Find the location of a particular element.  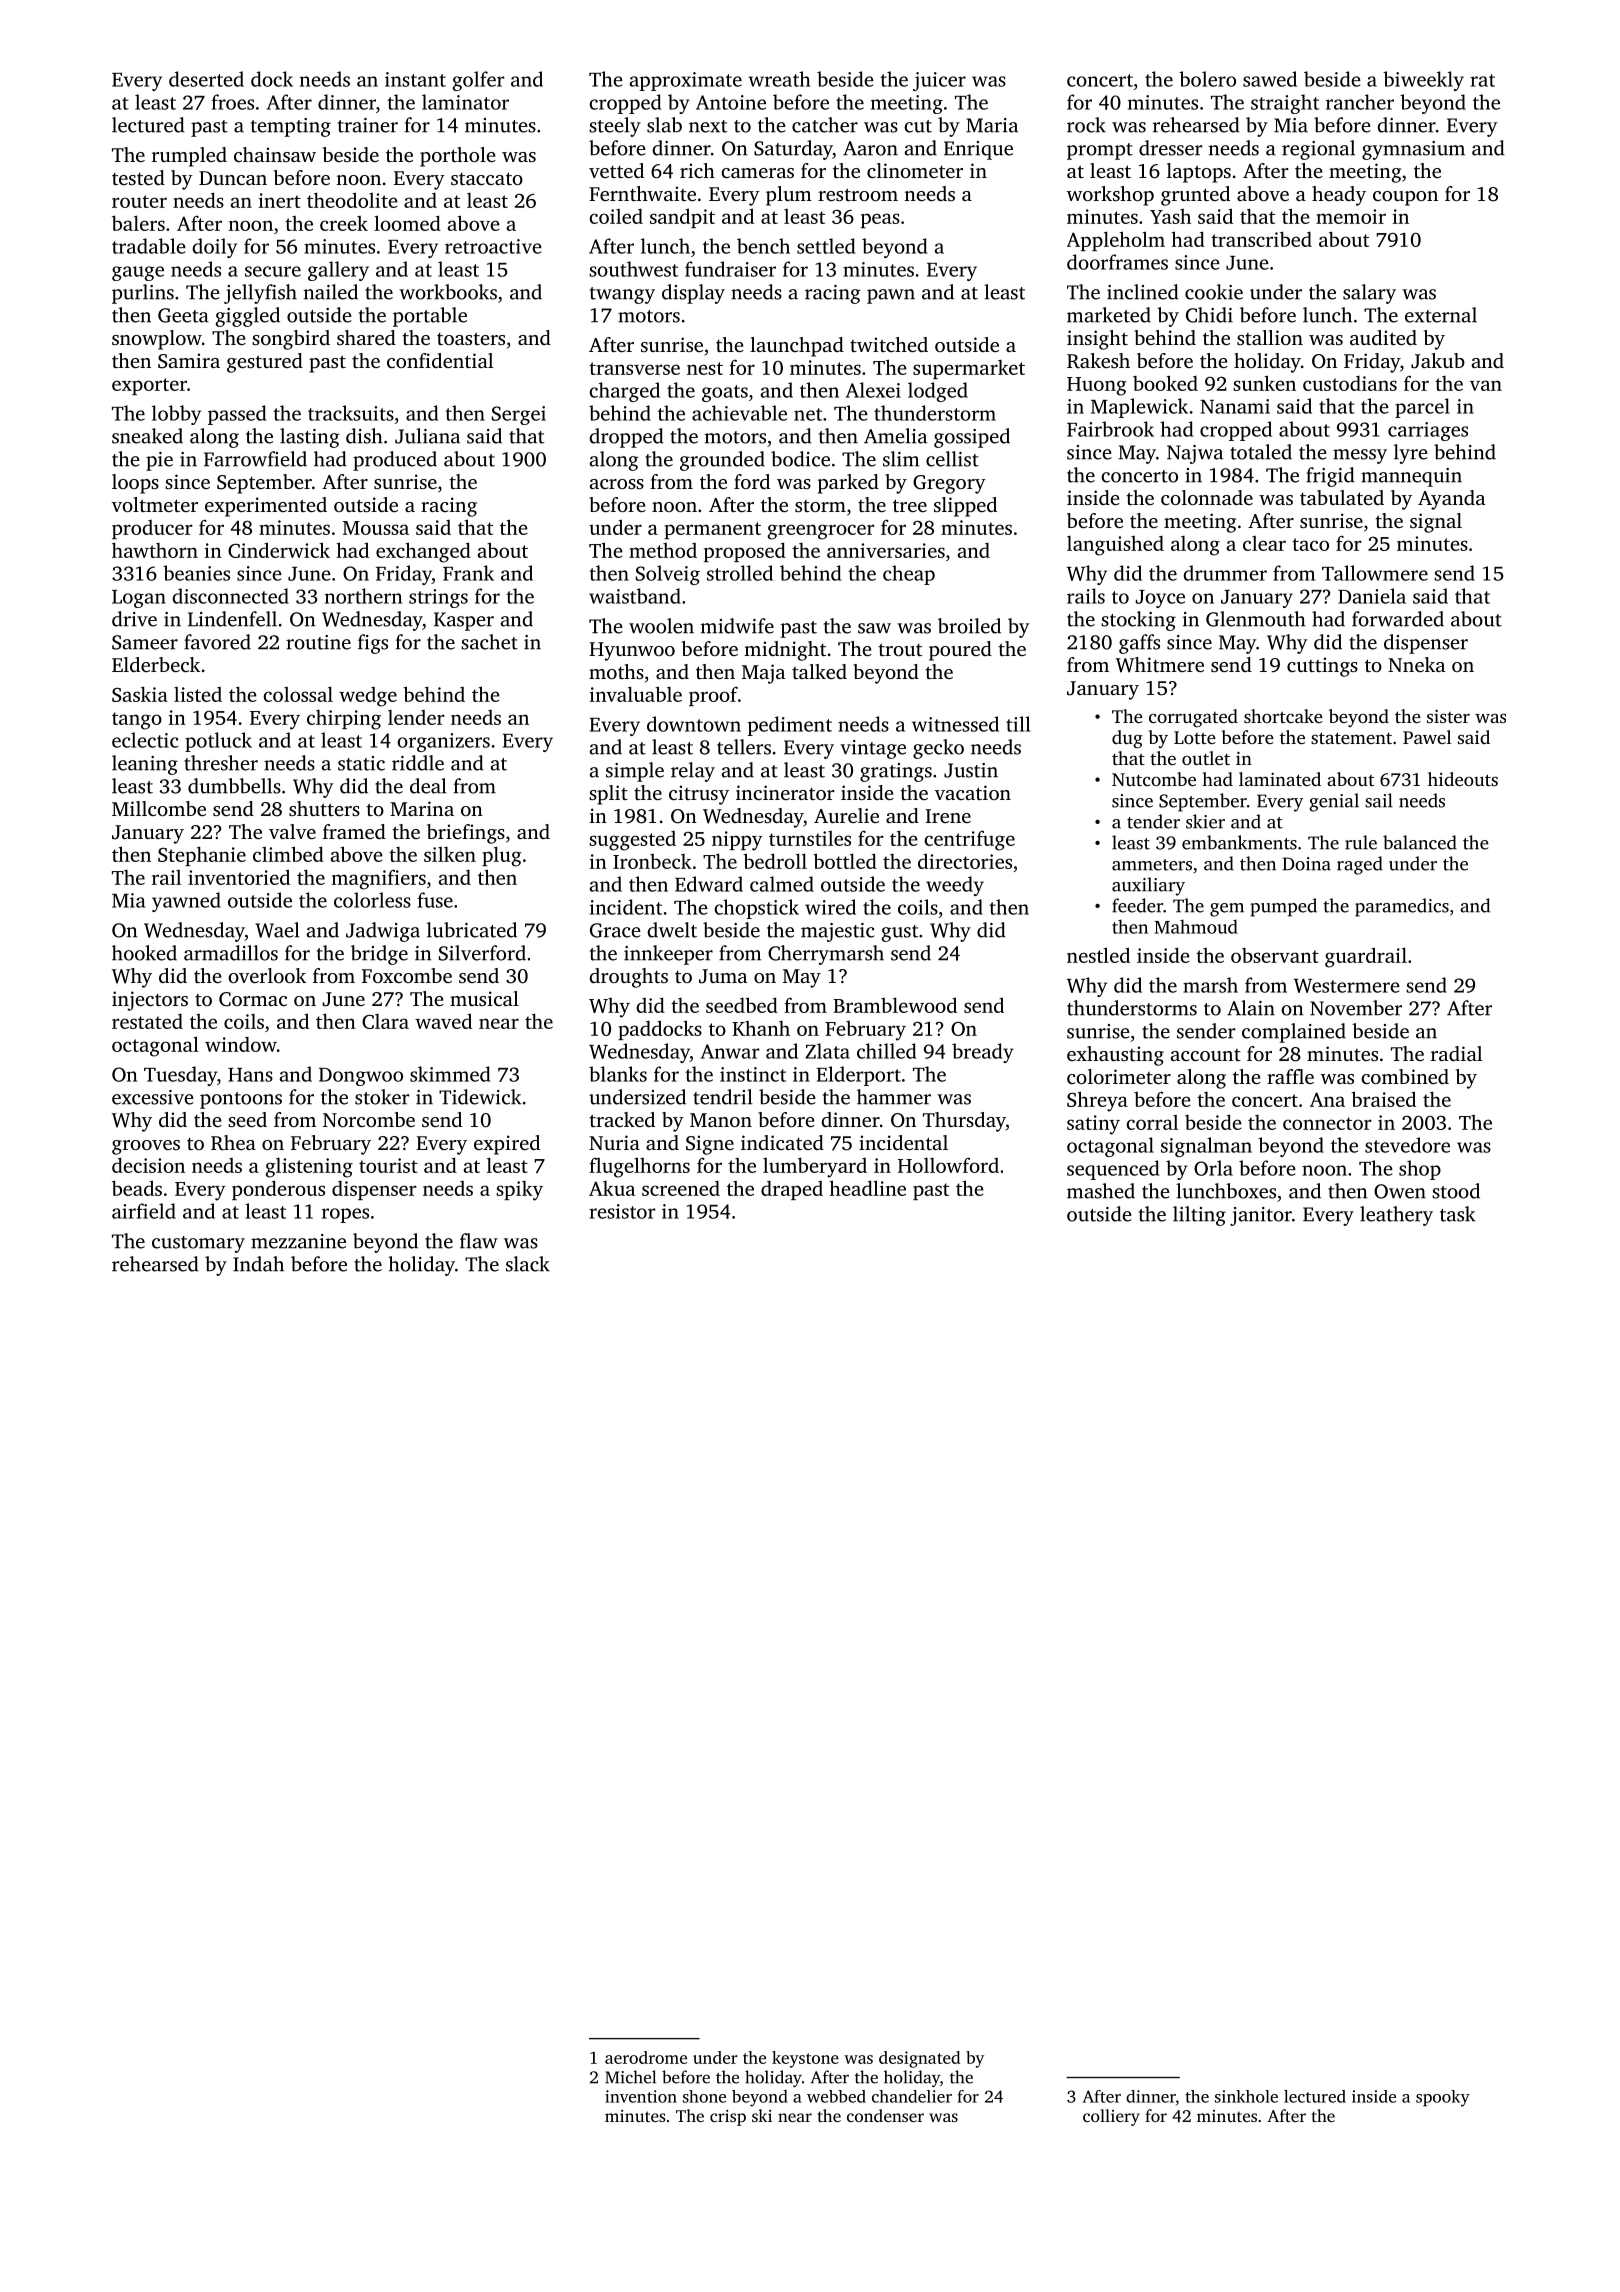

paramedics is located at coordinates (1402, 907).
